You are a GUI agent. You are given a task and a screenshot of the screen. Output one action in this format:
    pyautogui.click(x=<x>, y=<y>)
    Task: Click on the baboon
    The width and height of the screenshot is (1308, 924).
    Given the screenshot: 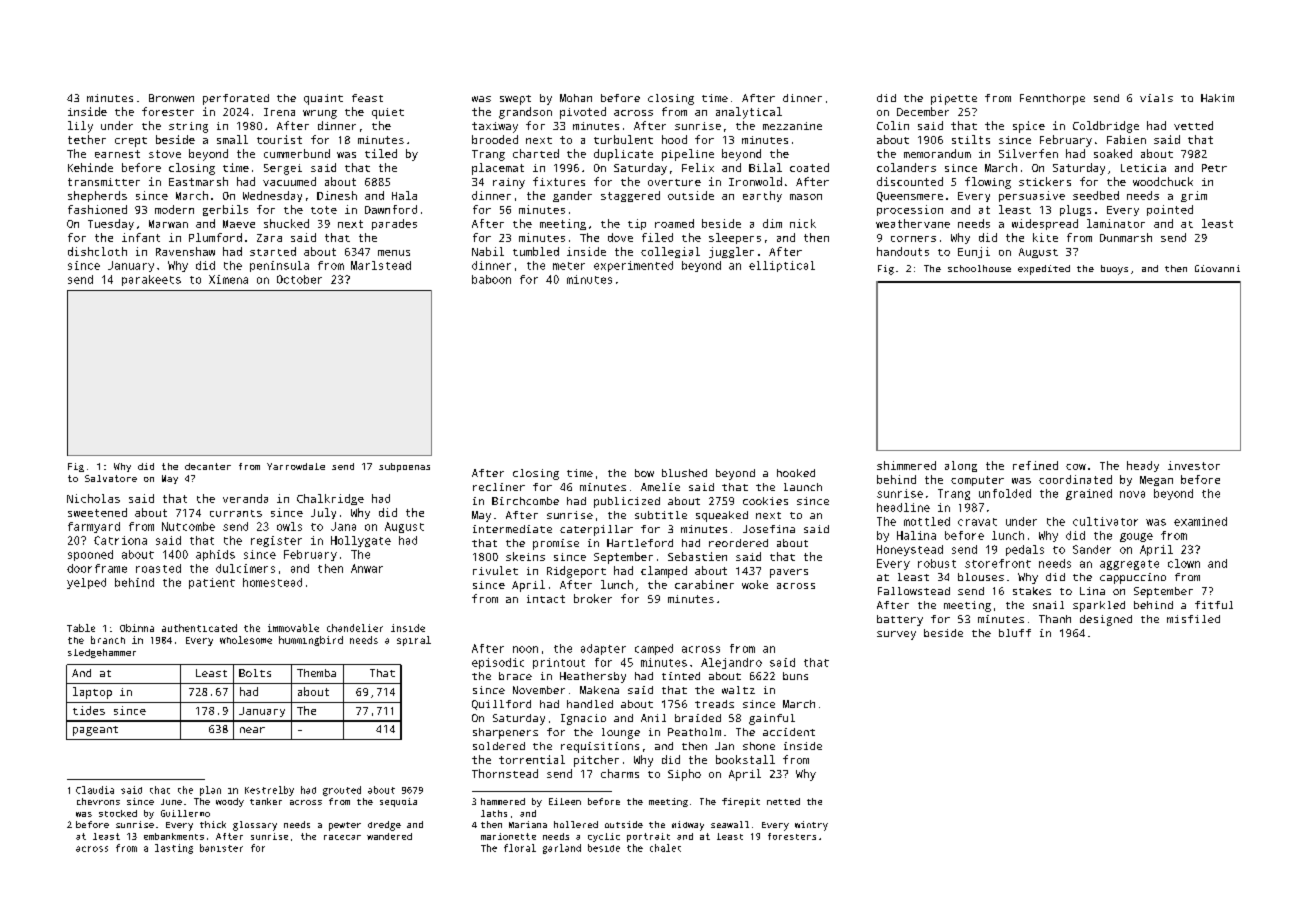 What is the action you would take?
    pyautogui.click(x=491, y=279)
